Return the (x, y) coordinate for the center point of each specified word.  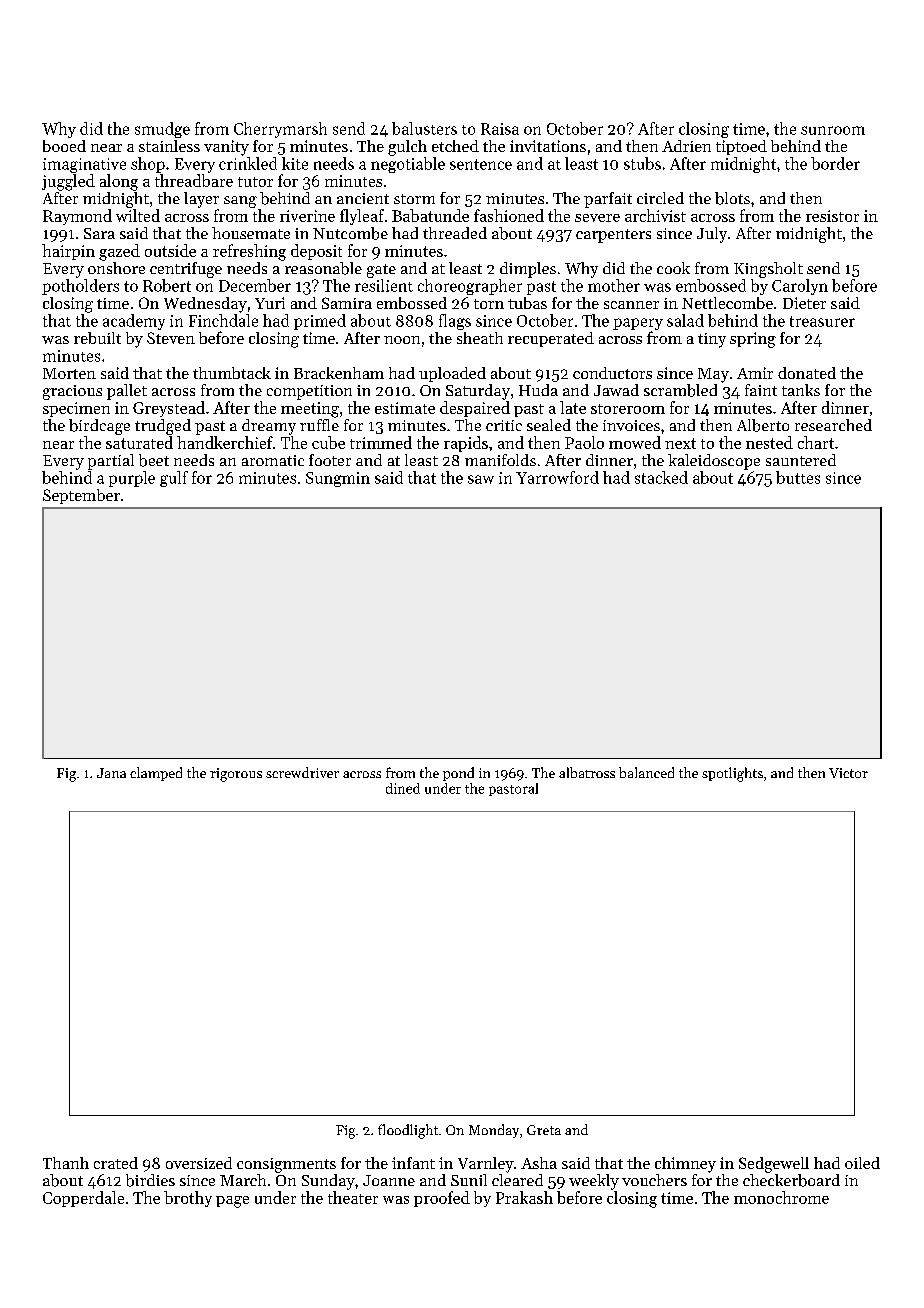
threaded (455, 233)
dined (403, 788)
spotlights (732, 774)
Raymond (77, 217)
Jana (111, 773)
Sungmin (338, 479)
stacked (661, 477)
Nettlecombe (727, 303)
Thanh (66, 1163)
